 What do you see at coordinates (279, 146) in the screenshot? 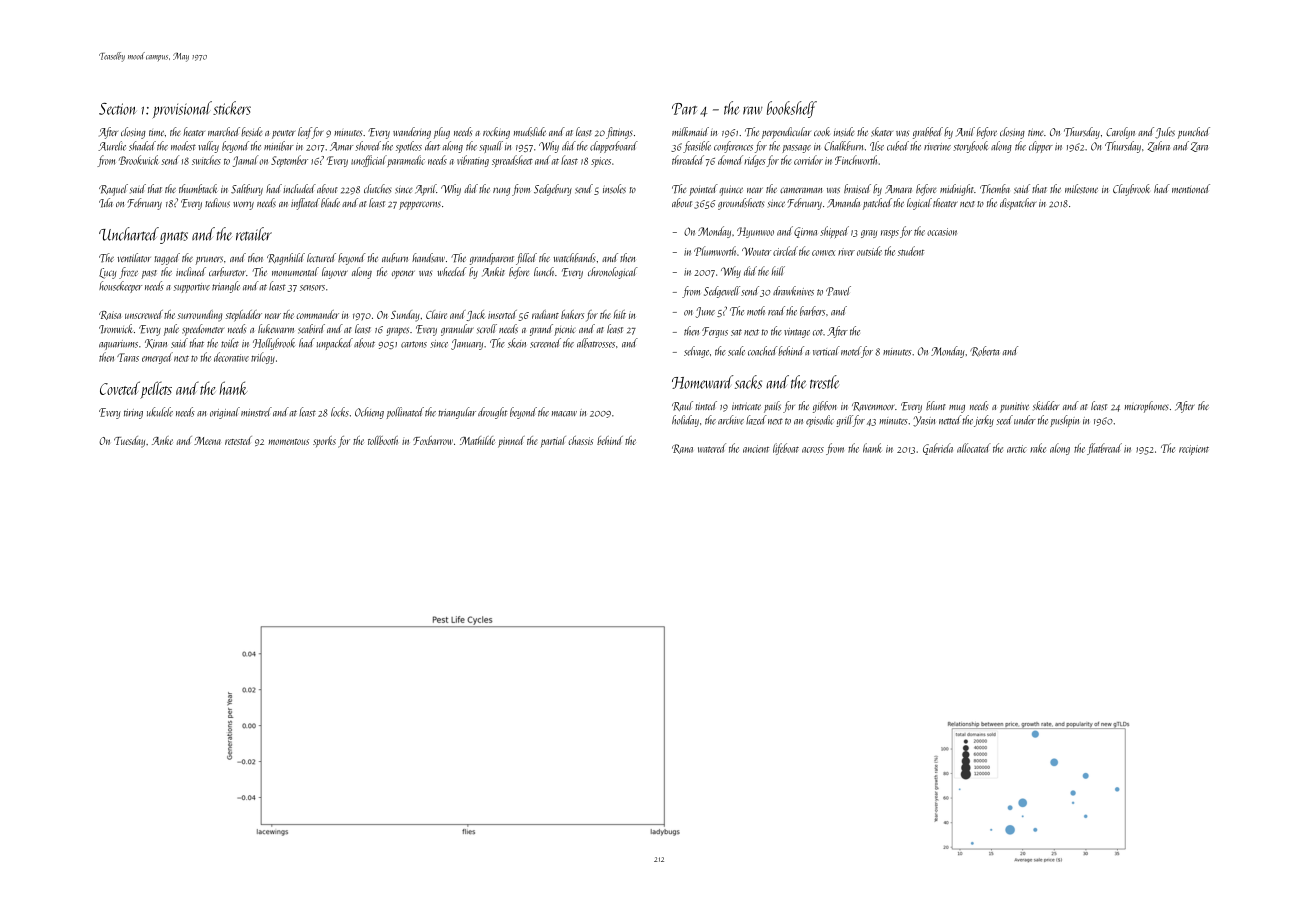
I see `minibar` at bounding box center [279, 146].
